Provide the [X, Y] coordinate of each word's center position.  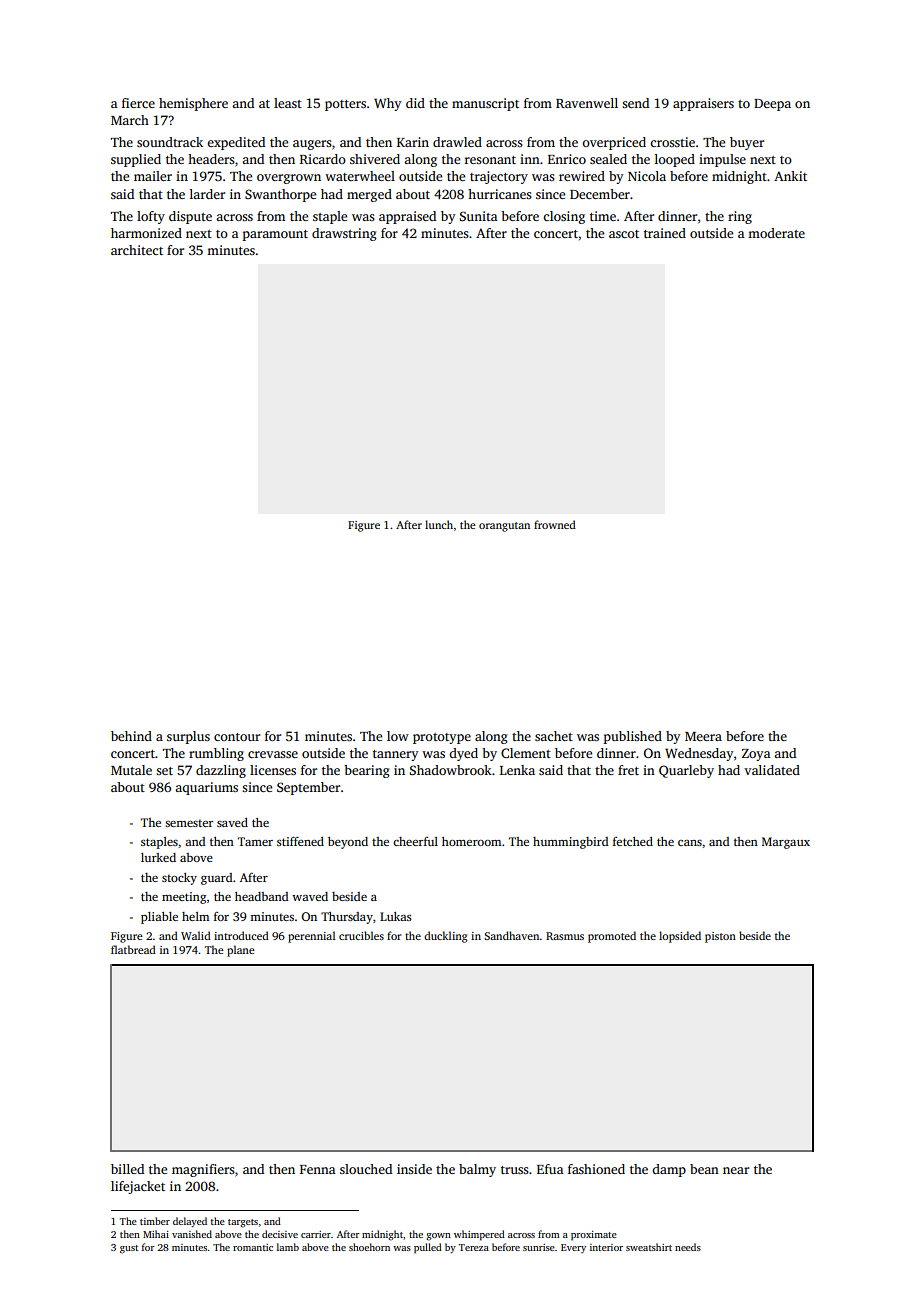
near [736, 1170]
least [288, 103]
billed [127, 1169]
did [415, 103]
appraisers [703, 104]
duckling [445, 937]
